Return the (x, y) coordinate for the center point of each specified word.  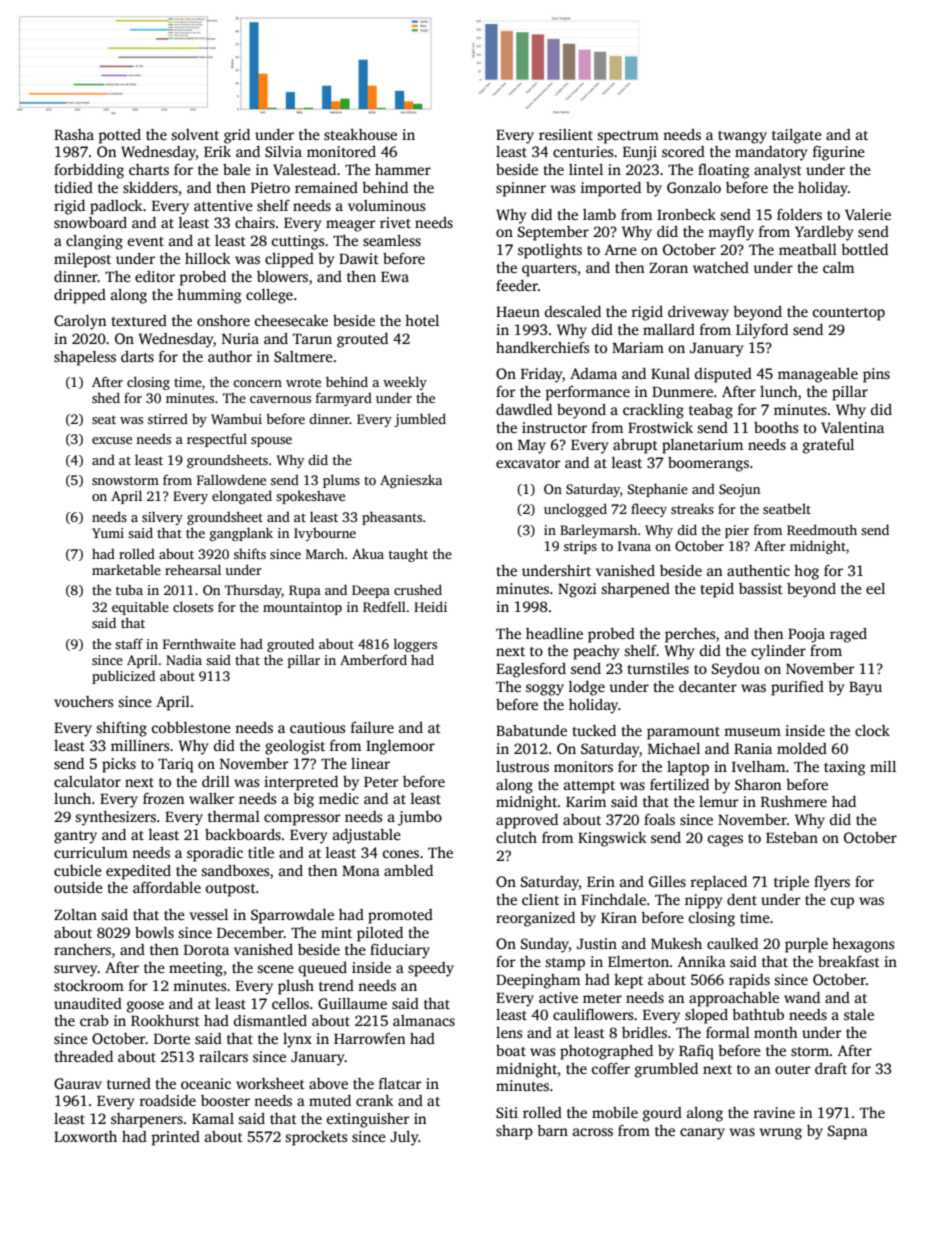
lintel (586, 169)
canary (702, 1134)
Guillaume (352, 1003)
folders (799, 214)
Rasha (74, 134)
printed (175, 1138)
